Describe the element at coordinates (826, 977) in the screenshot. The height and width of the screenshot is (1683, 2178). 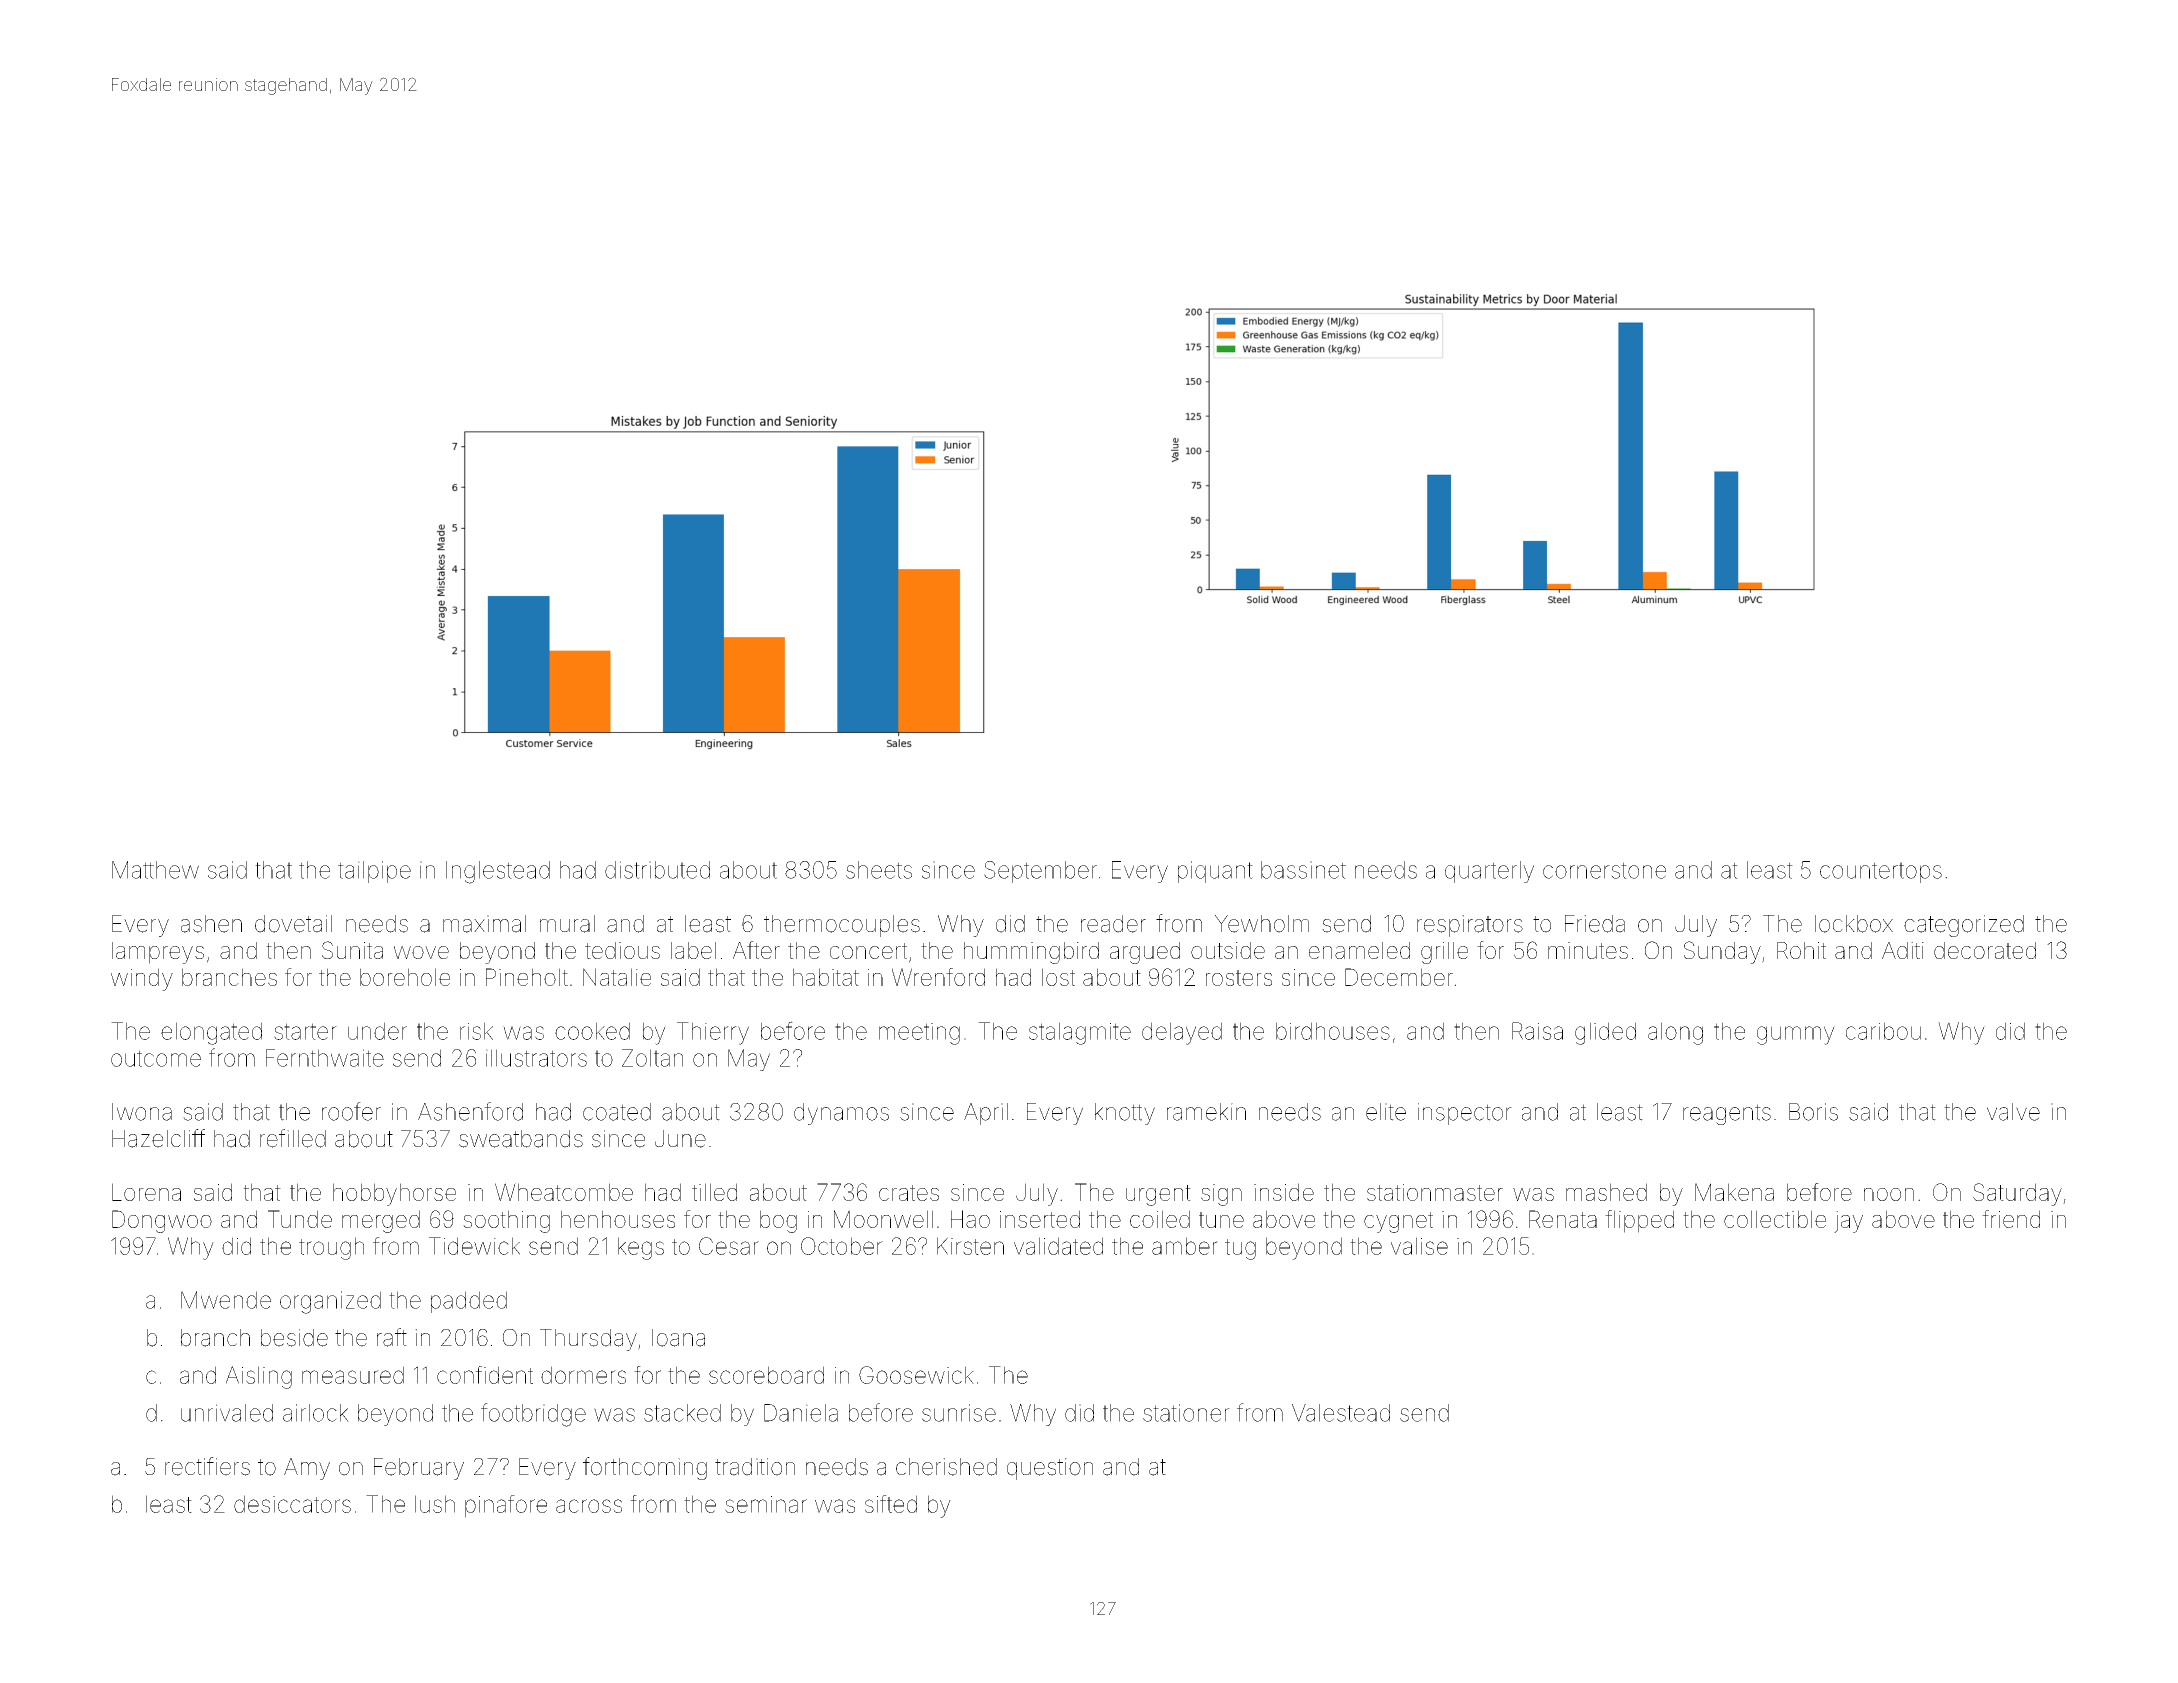
I see `habitat` at that location.
